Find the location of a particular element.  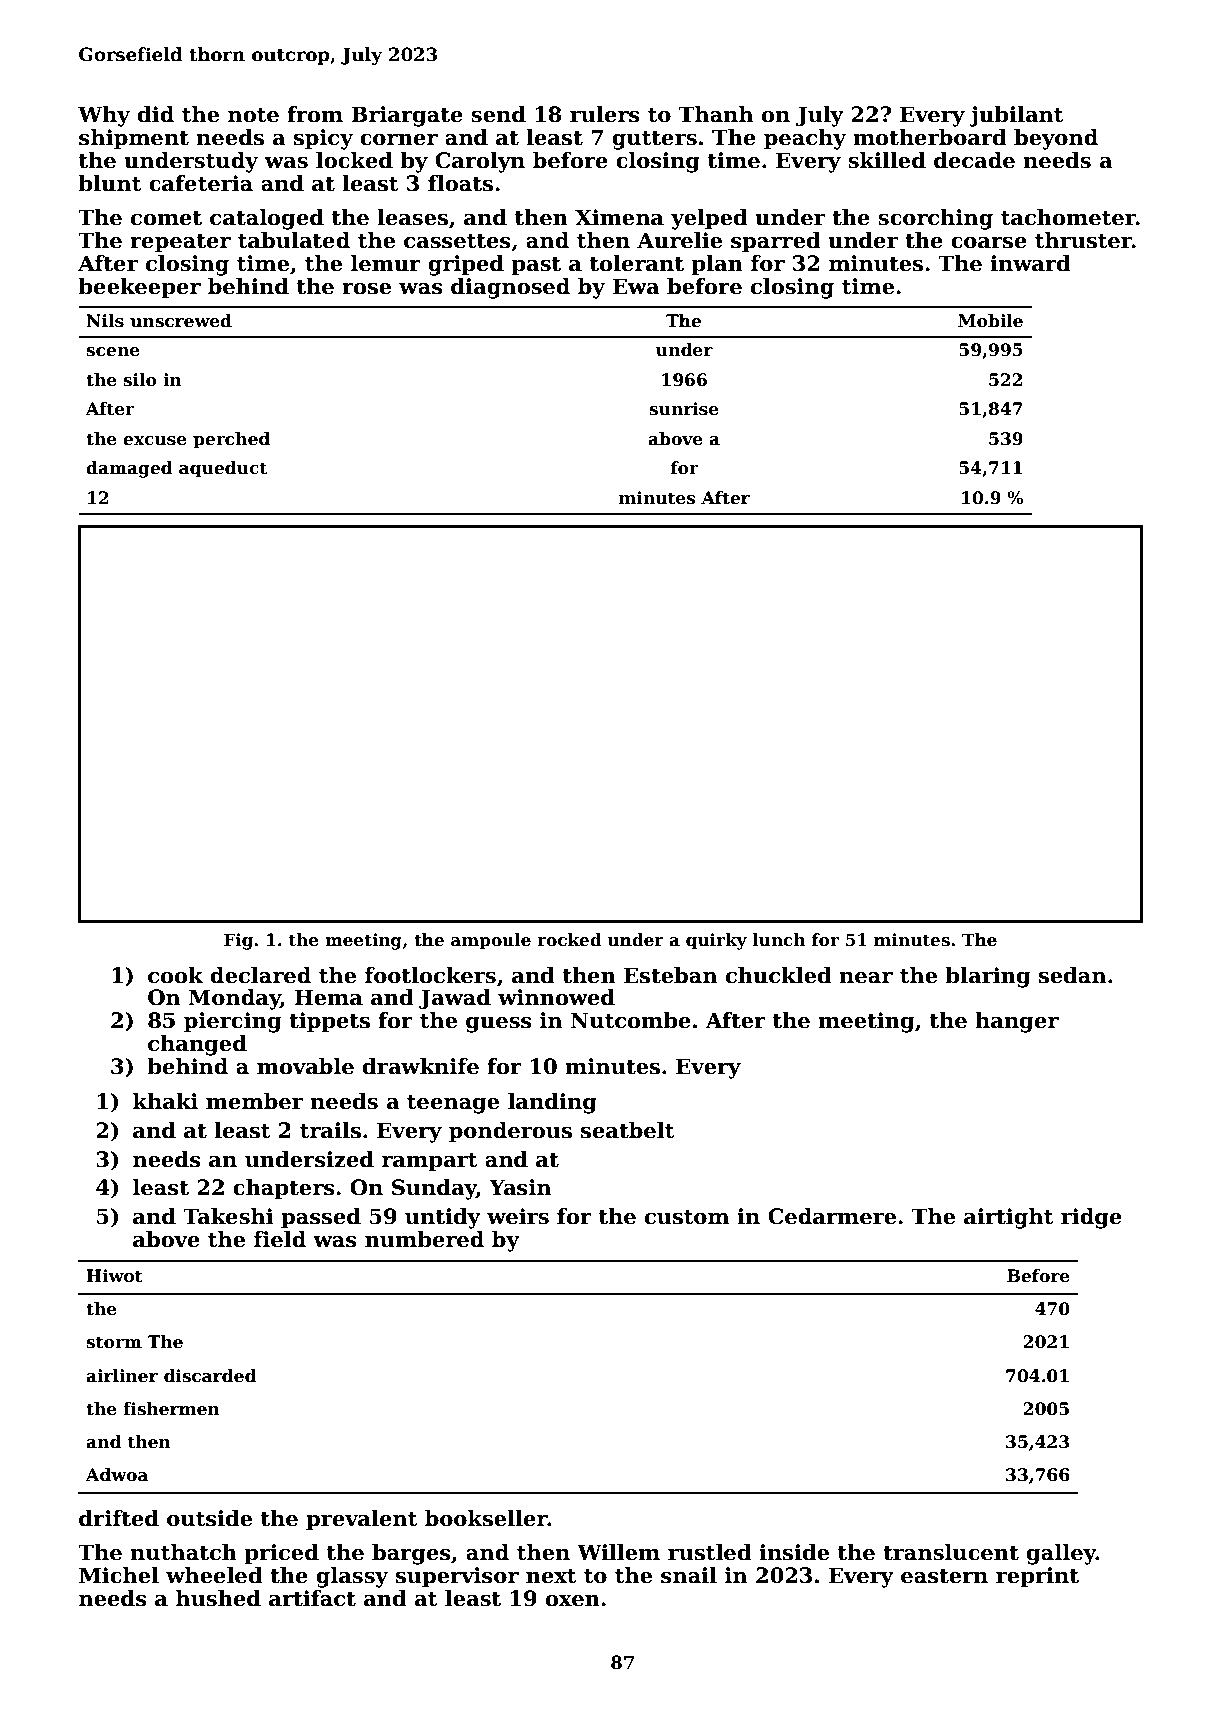

trails is located at coordinates (330, 1130).
